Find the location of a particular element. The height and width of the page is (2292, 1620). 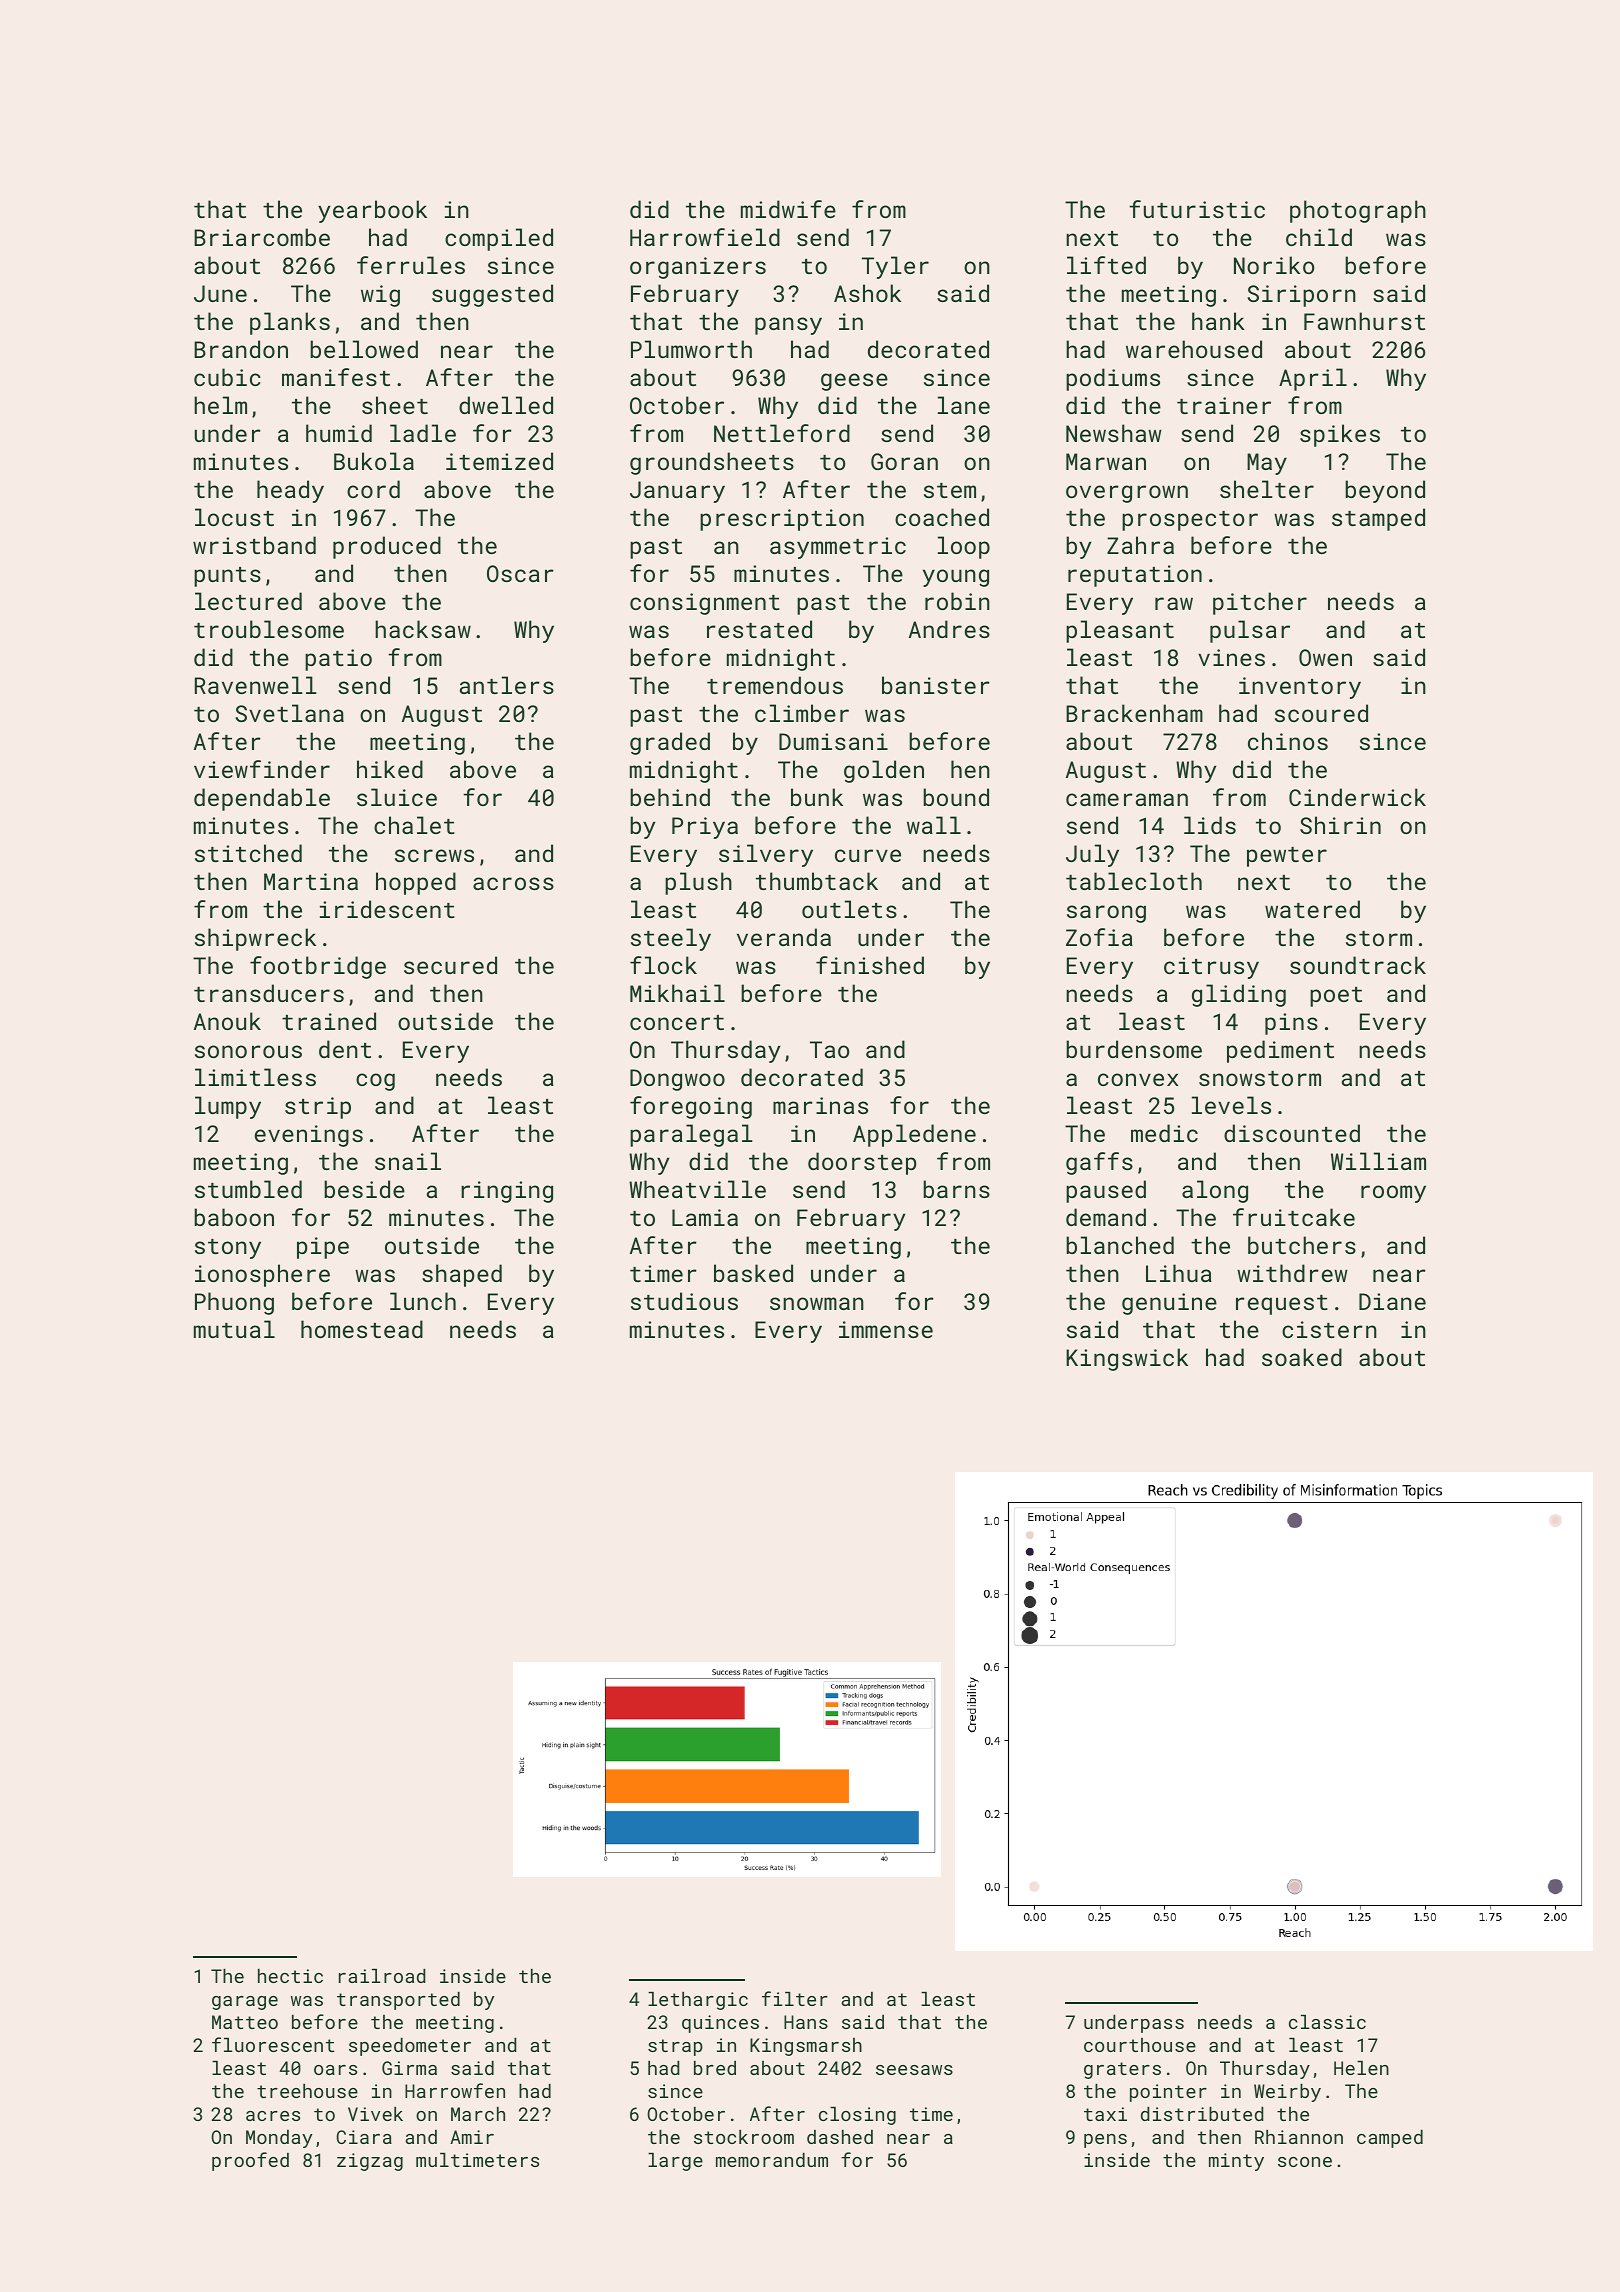

Bukola is located at coordinates (374, 461).
